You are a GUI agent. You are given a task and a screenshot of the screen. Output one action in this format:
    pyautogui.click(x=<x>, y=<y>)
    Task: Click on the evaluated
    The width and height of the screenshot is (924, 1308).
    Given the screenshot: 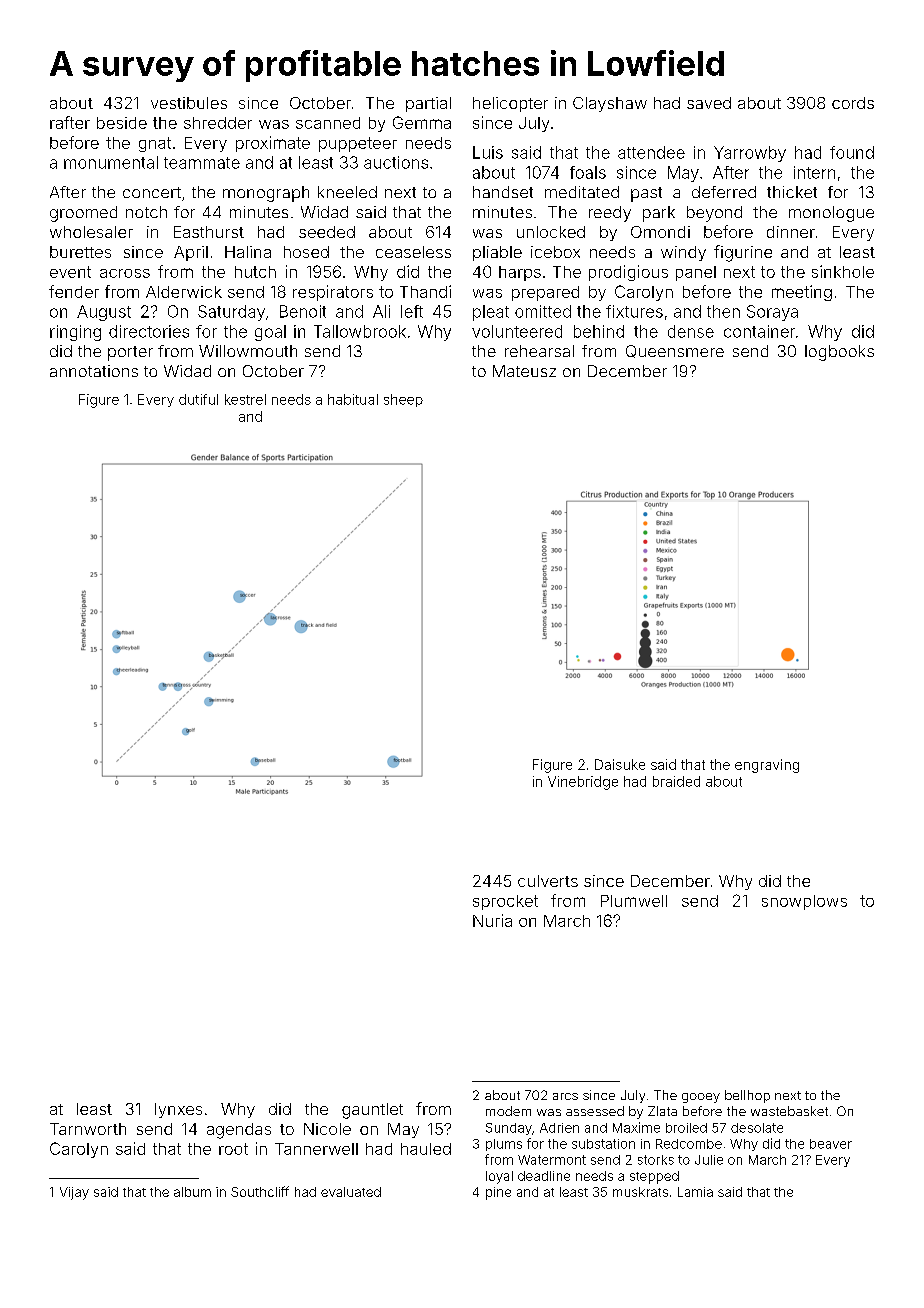 What is the action you would take?
    pyautogui.click(x=351, y=1192)
